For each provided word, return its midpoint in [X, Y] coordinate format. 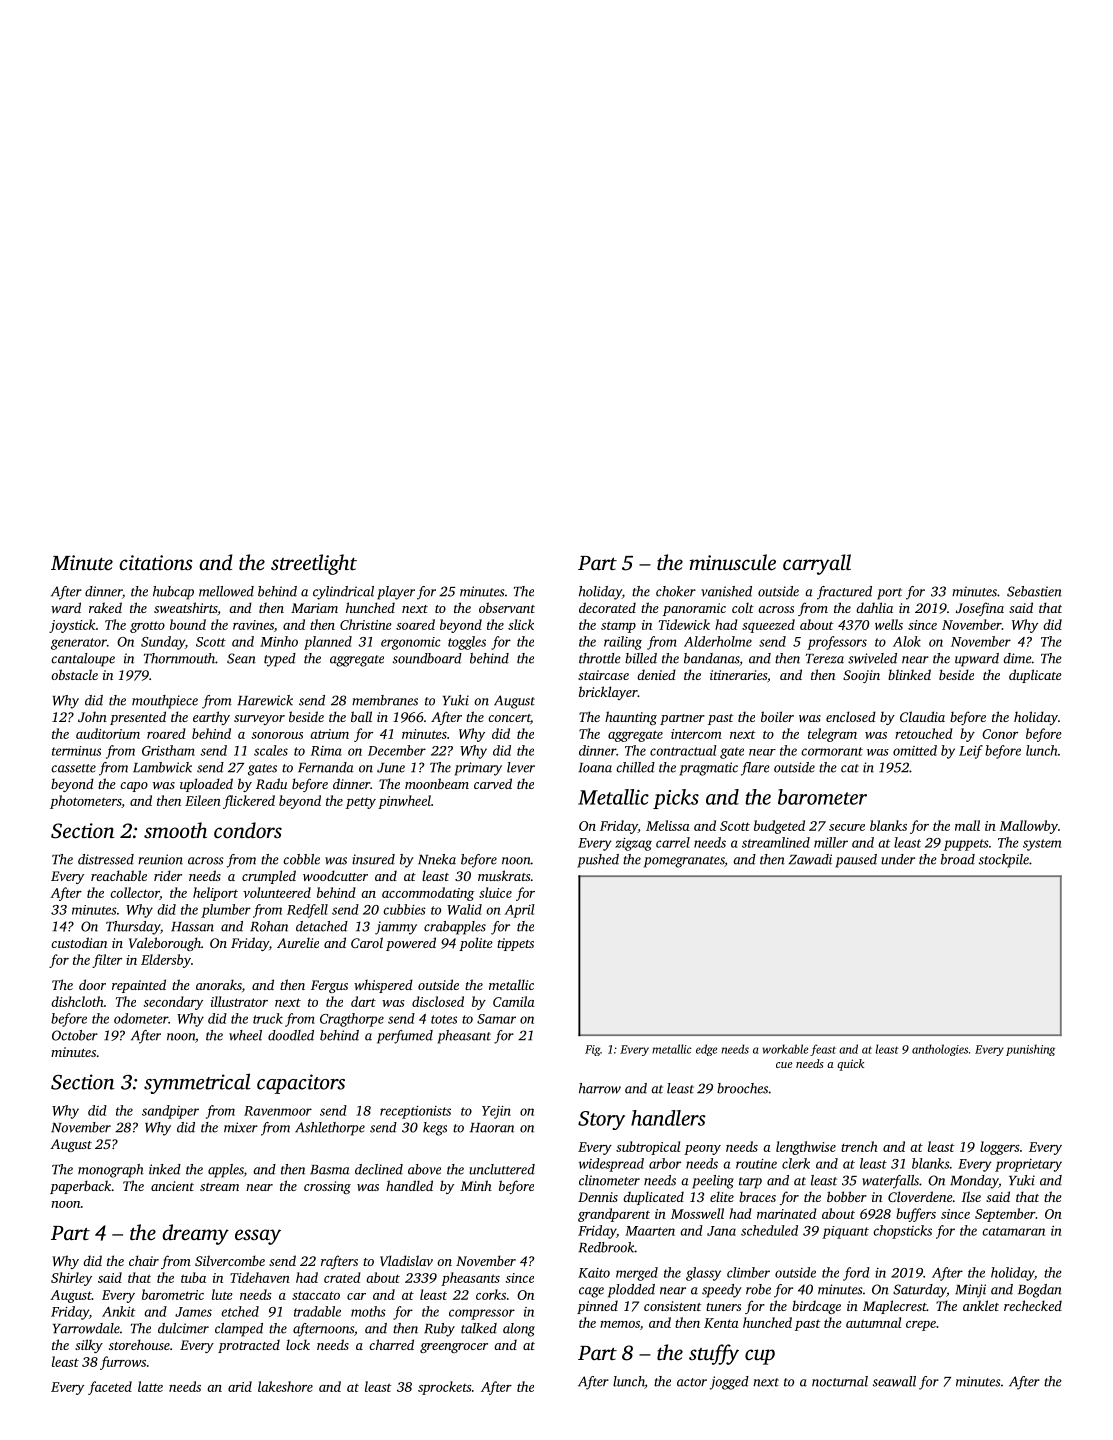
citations [155, 562]
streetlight [314, 564]
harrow [600, 1088]
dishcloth [77, 1001]
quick [850, 1065]
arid [240, 1386]
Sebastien [1034, 591]
